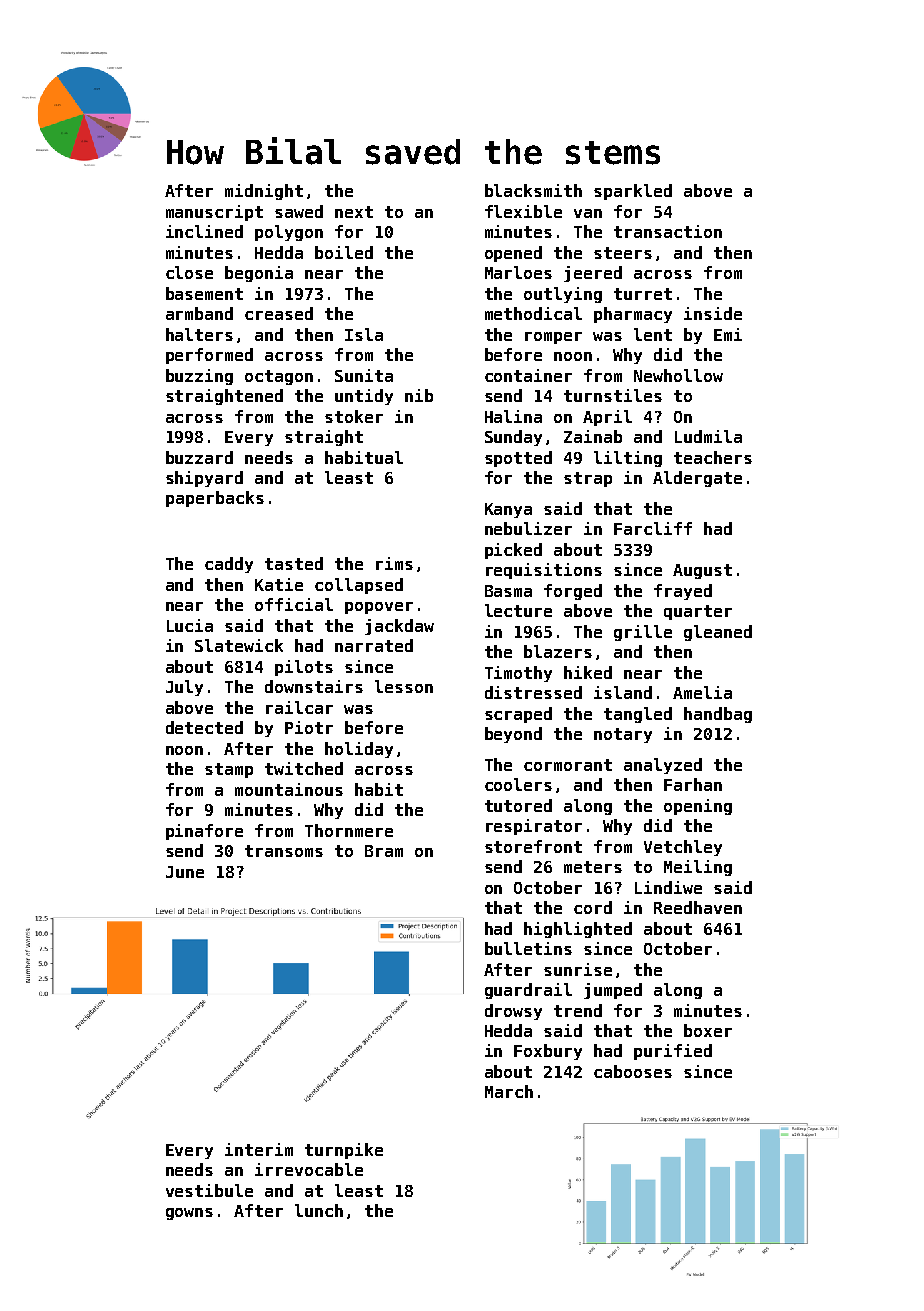  I want to click on blacksmith, so click(533, 190).
